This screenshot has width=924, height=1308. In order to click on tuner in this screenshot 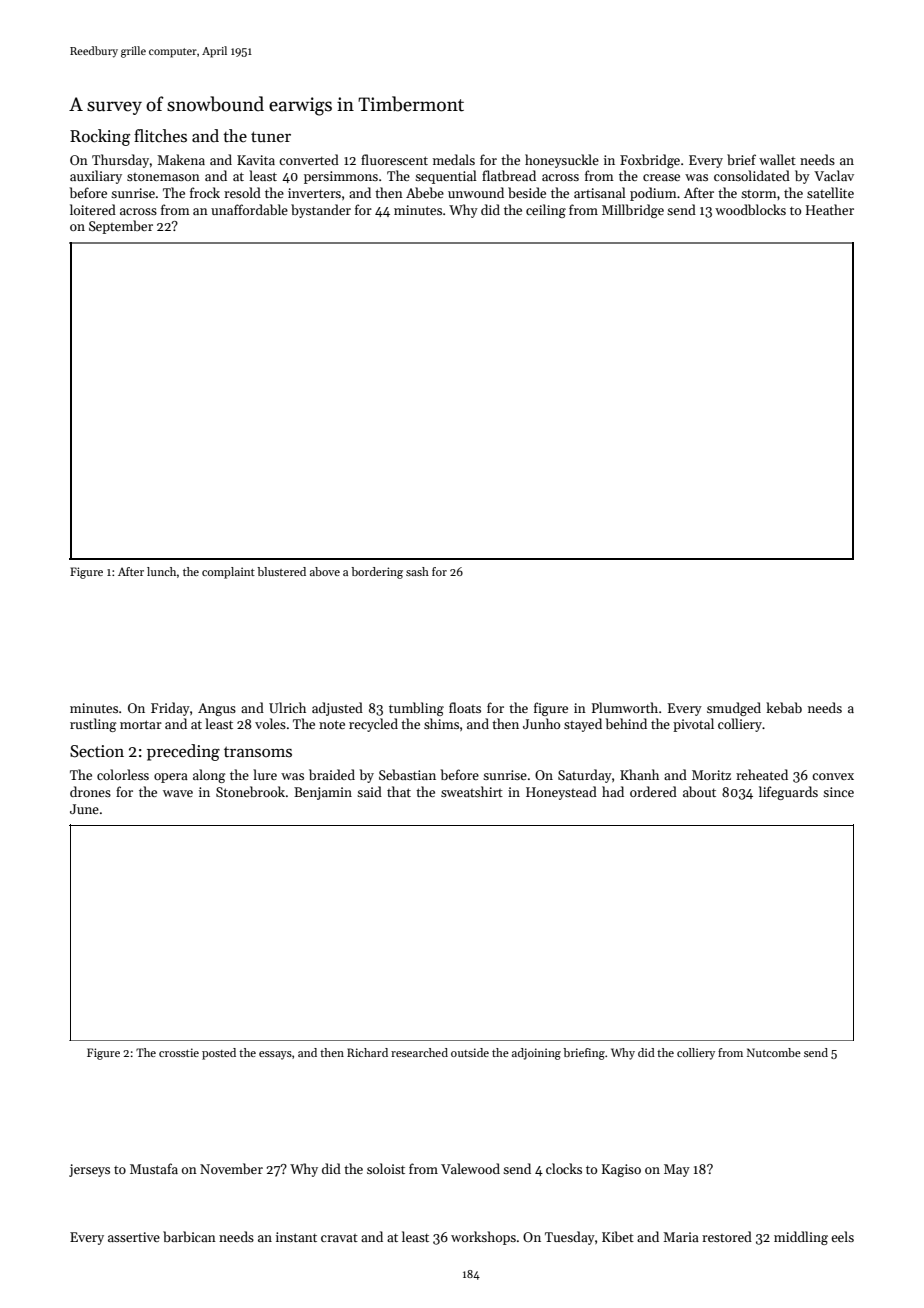, I will do `click(271, 137)`.
